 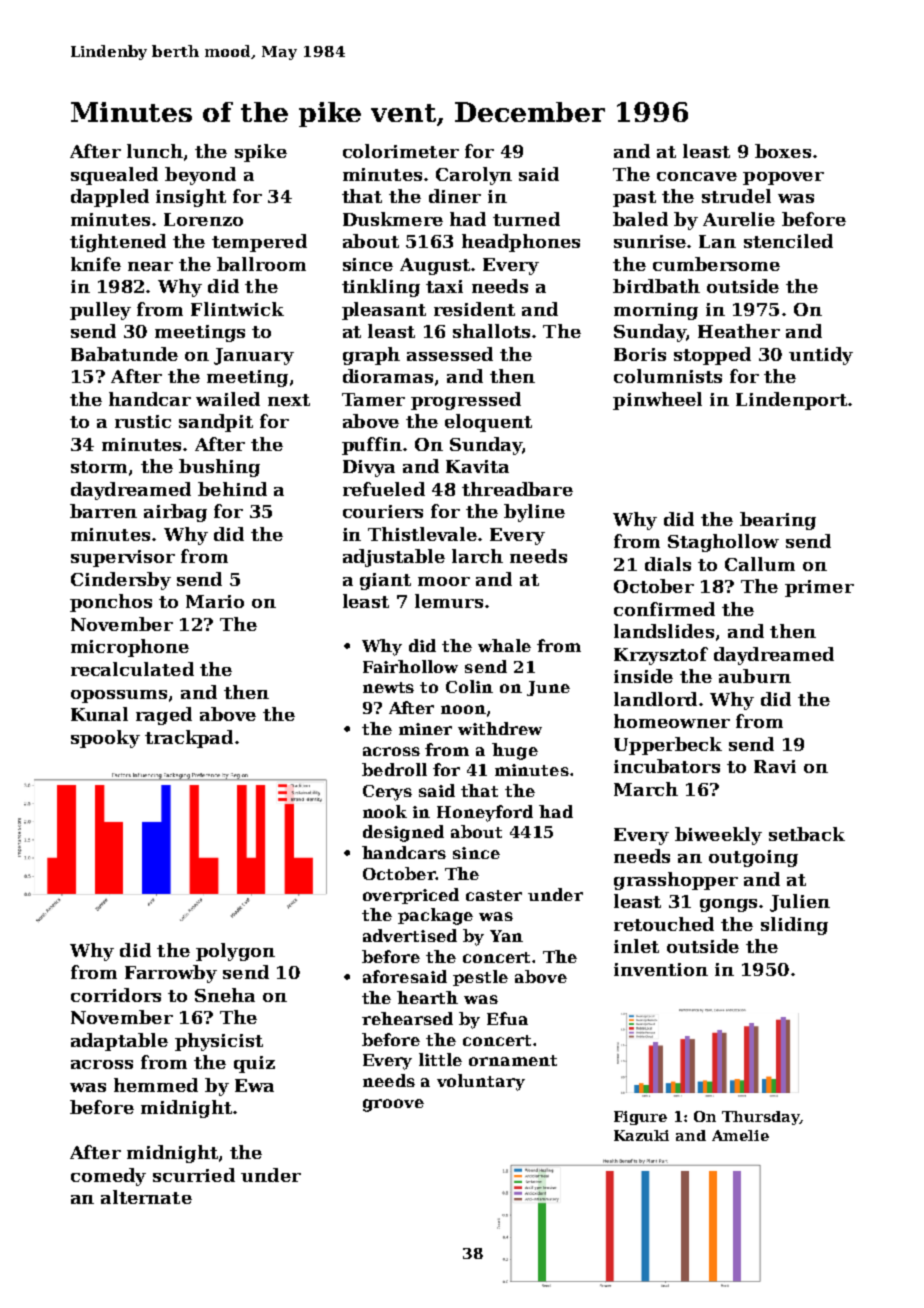 I want to click on huge, so click(x=515, y=751).
